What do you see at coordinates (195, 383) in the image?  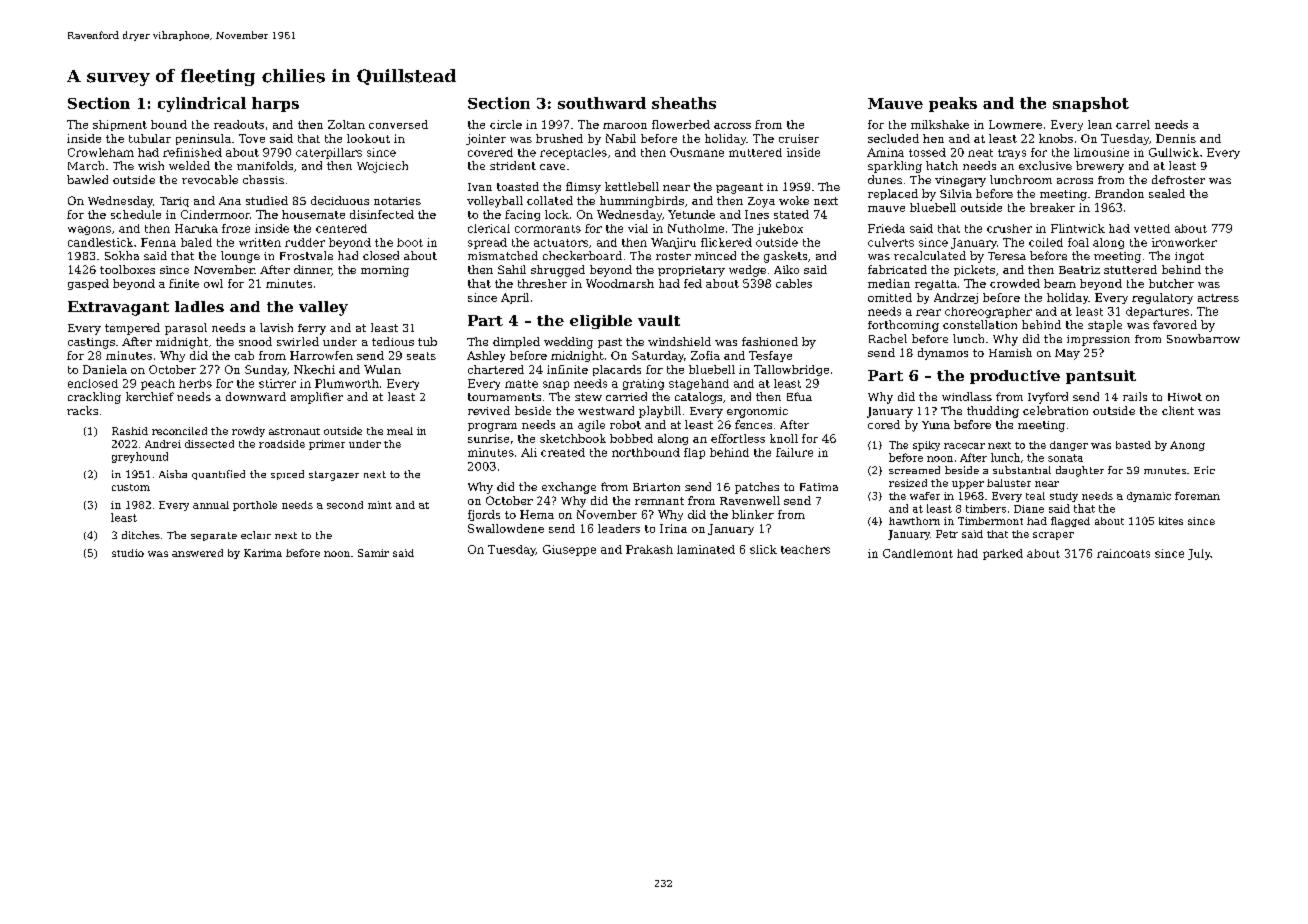 I see `herbs` at bounding box center [195, 383].
